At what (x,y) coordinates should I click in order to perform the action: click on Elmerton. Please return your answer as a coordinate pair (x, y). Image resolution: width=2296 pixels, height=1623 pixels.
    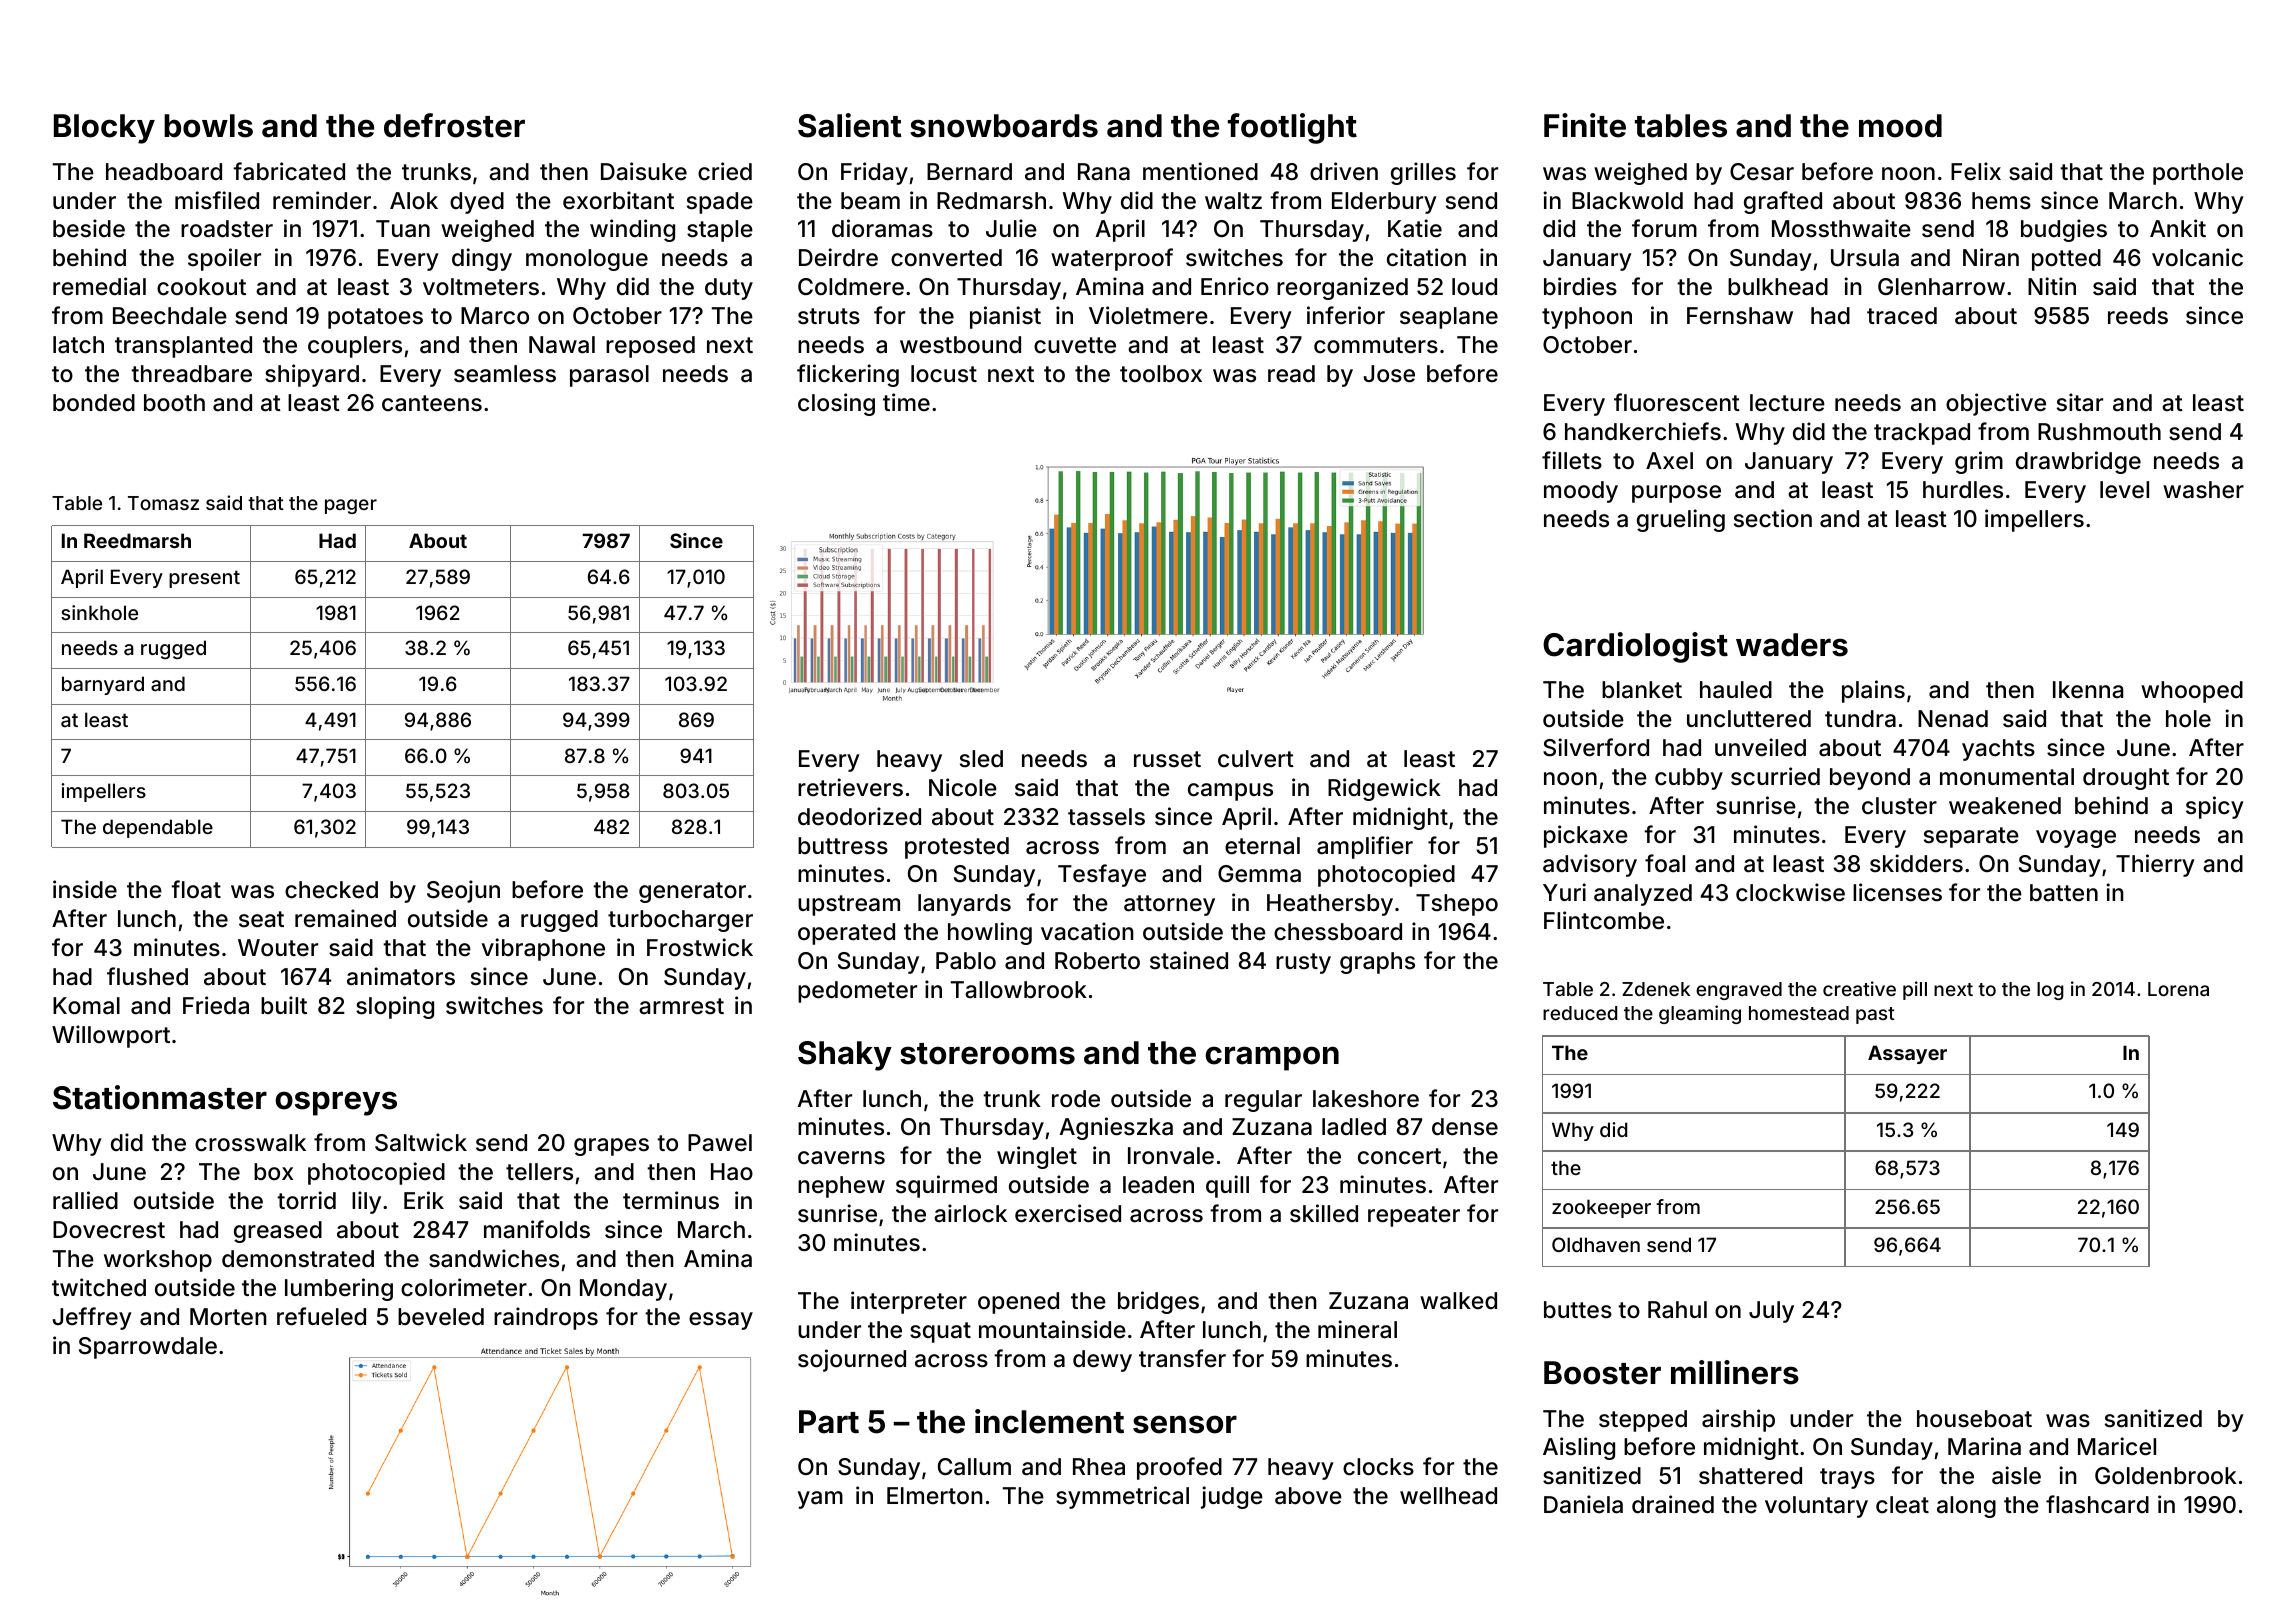
    Looking at the image, I should click on (935, 1495).
